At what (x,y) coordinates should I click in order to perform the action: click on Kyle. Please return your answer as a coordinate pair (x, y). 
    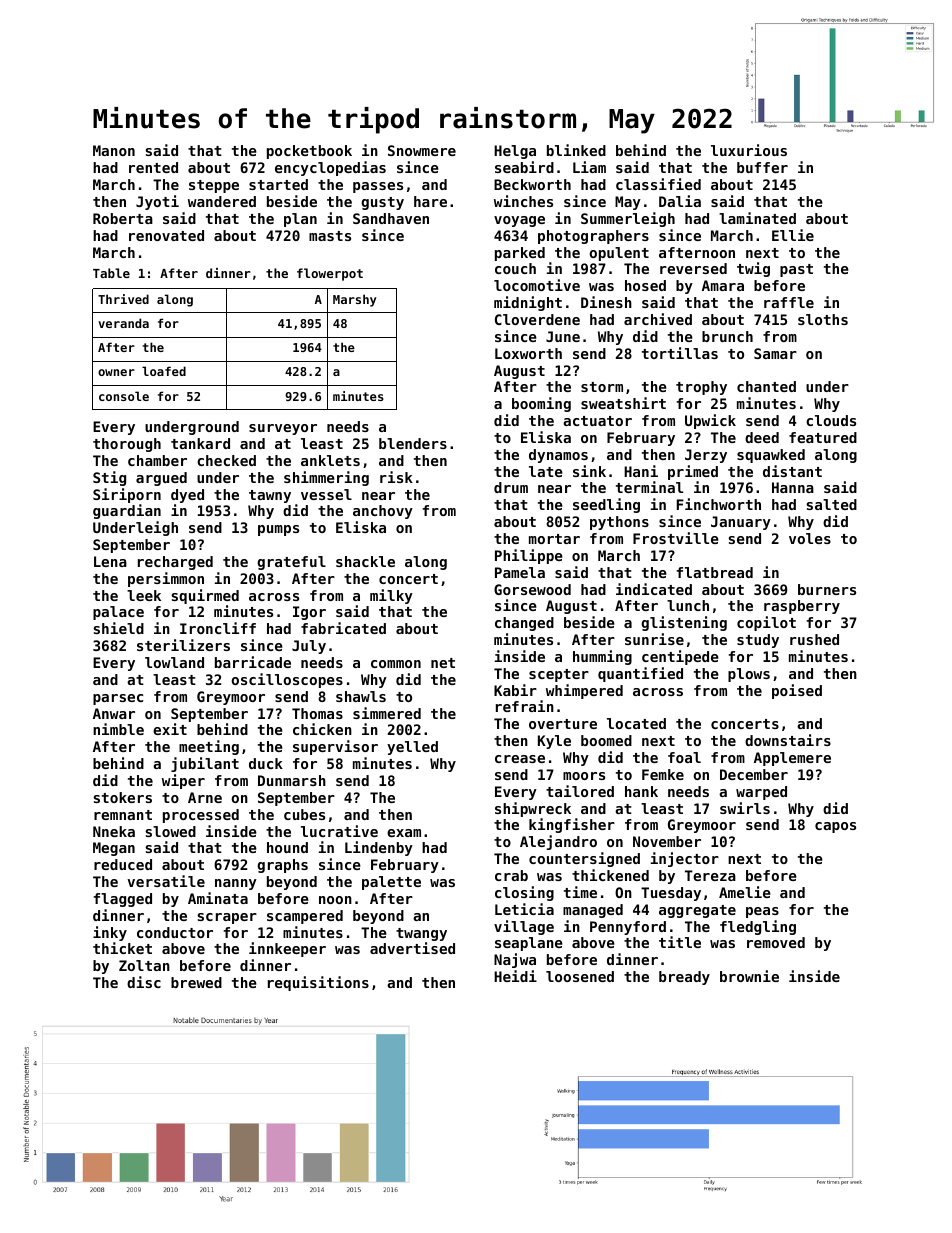
    Looking at the image, I should click on (554, 742).
